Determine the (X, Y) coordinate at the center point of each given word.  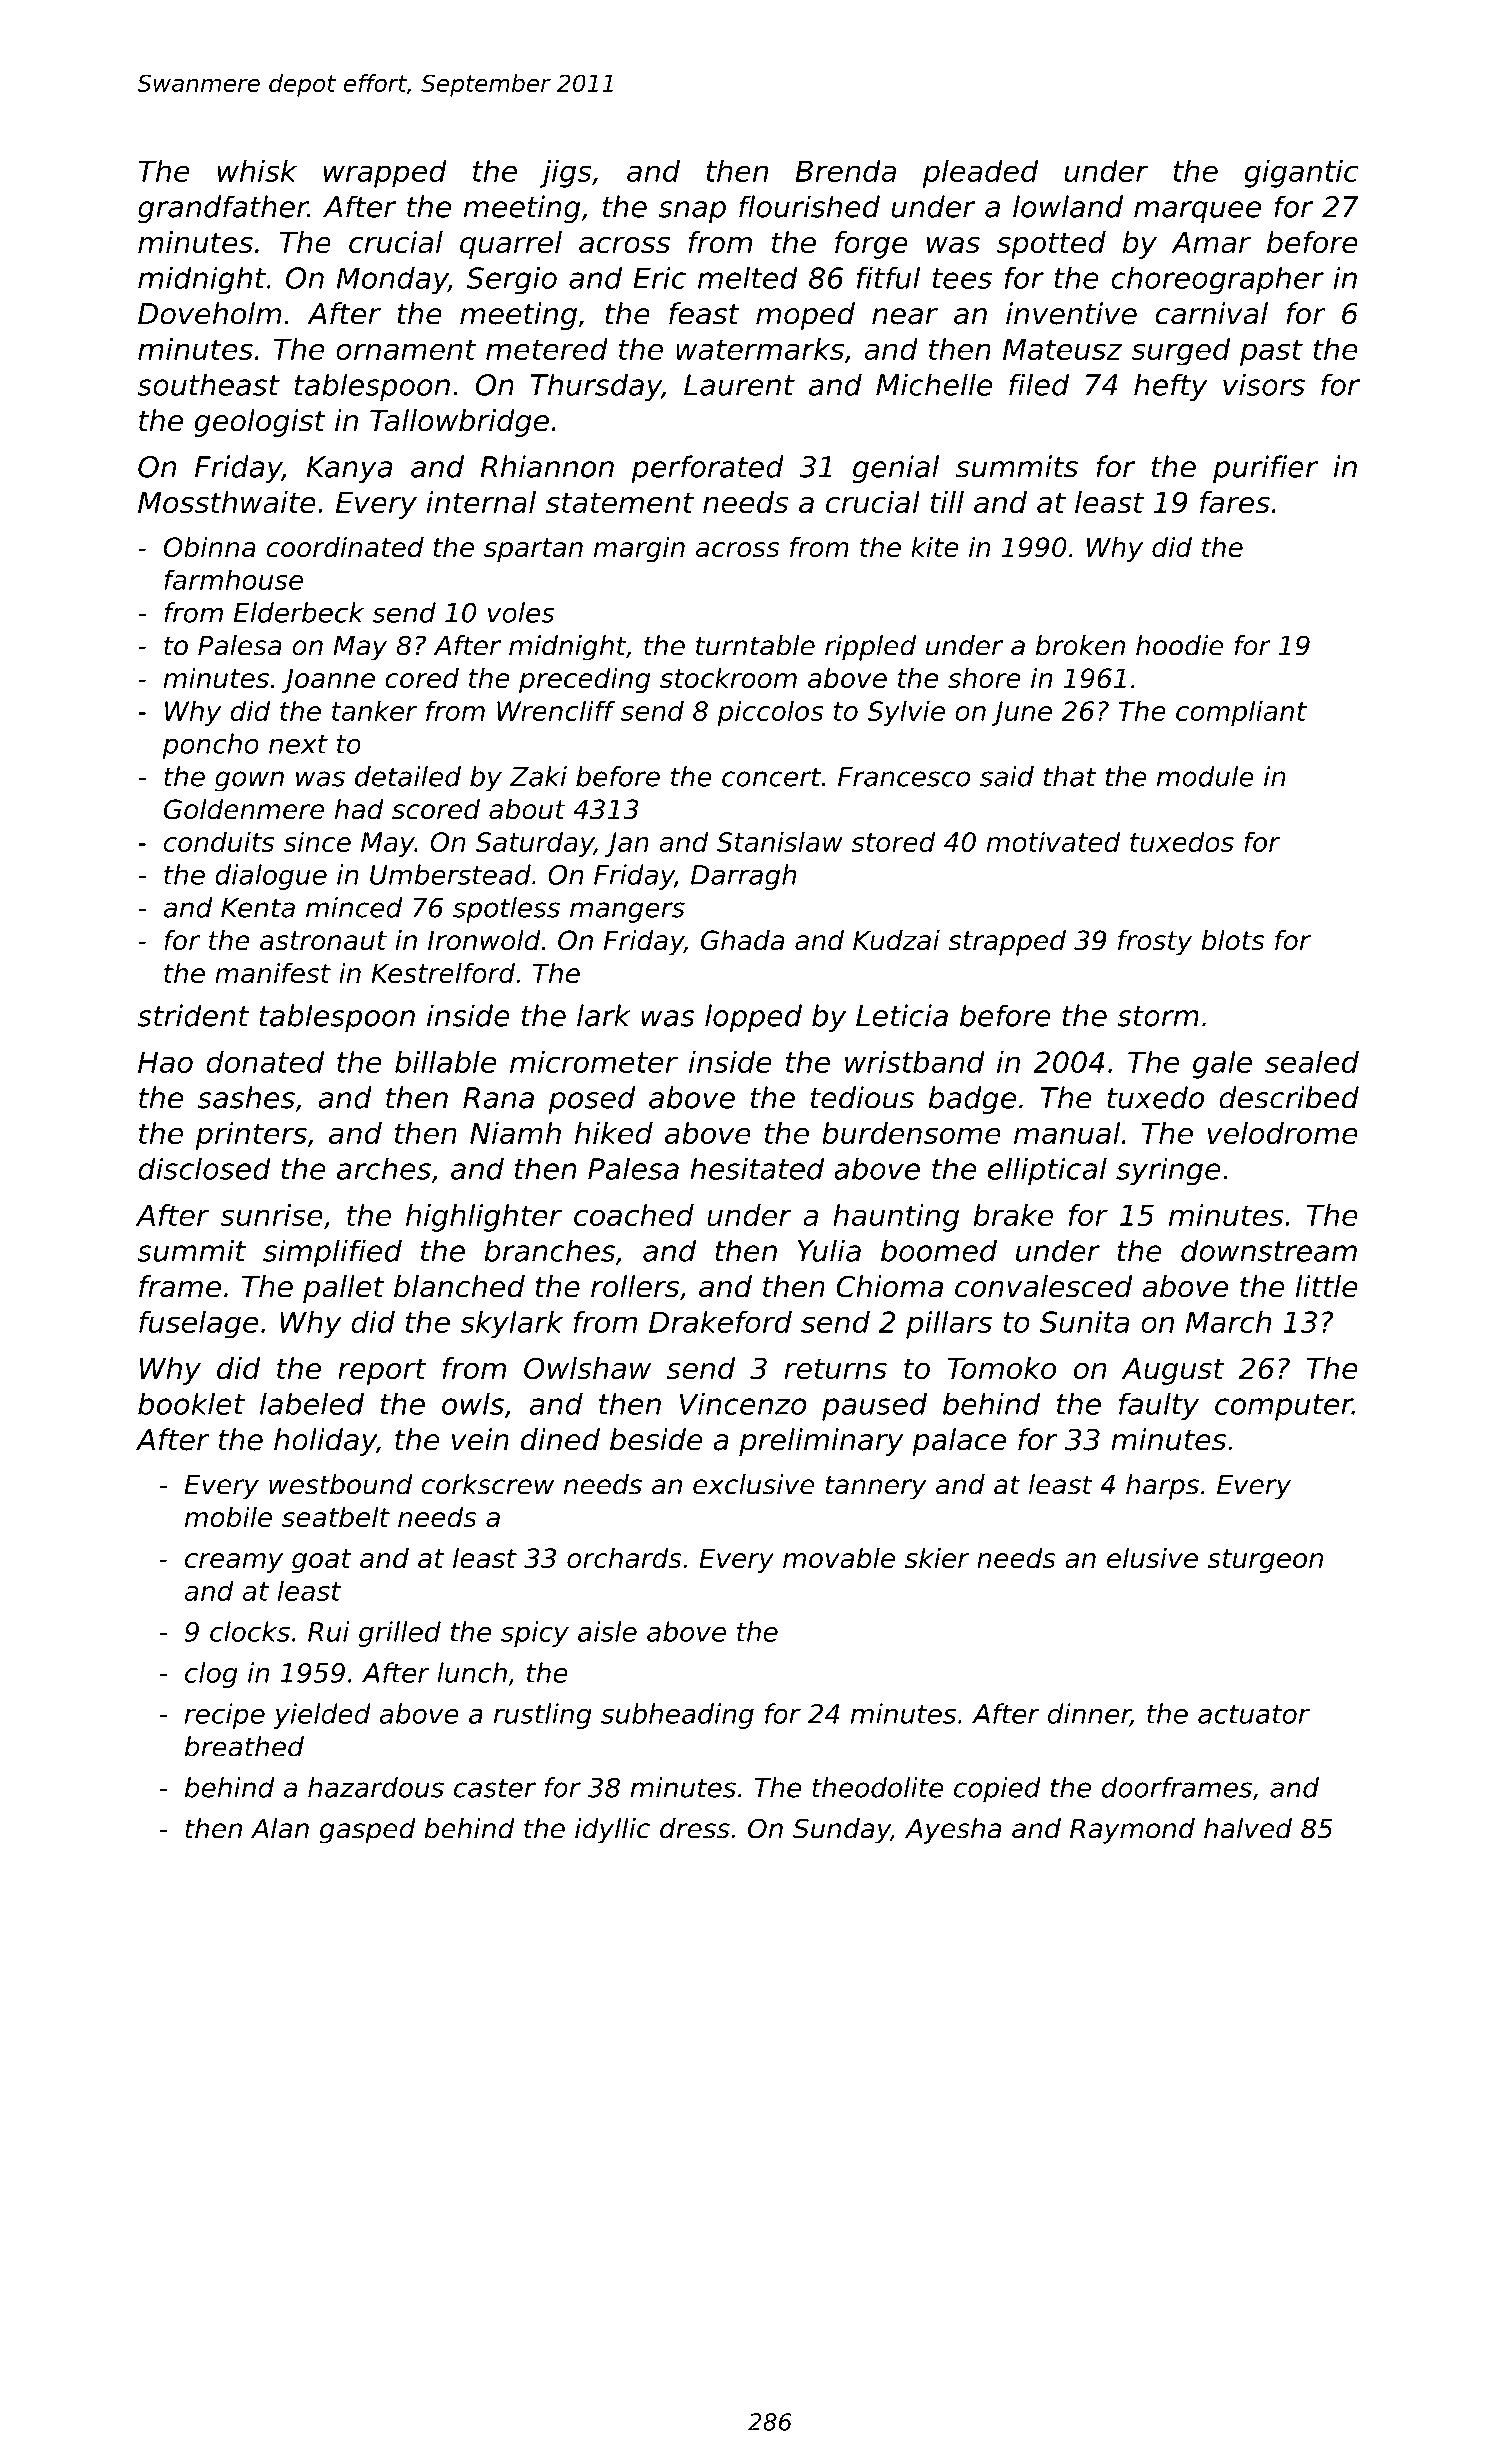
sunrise (271, 1215)
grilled (400, 1634)
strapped (1007, 943)
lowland (1068, 206)
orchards (624, 1558)
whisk (257, 171)
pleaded (981, 174)
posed (591, 1100)
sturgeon (1265, 1561)
